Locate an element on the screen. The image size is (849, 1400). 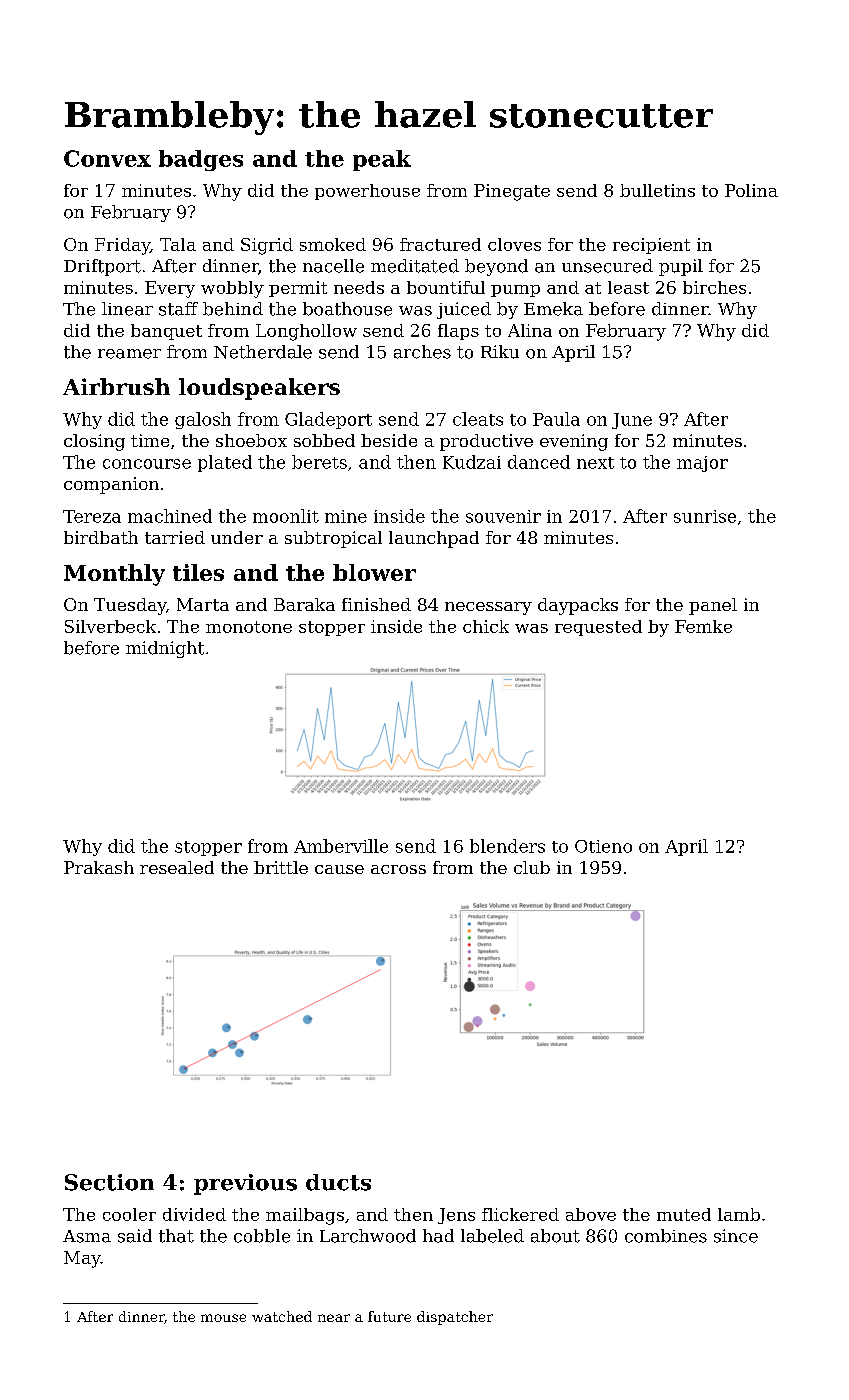
reamer is located at coordinates (129, 354).
